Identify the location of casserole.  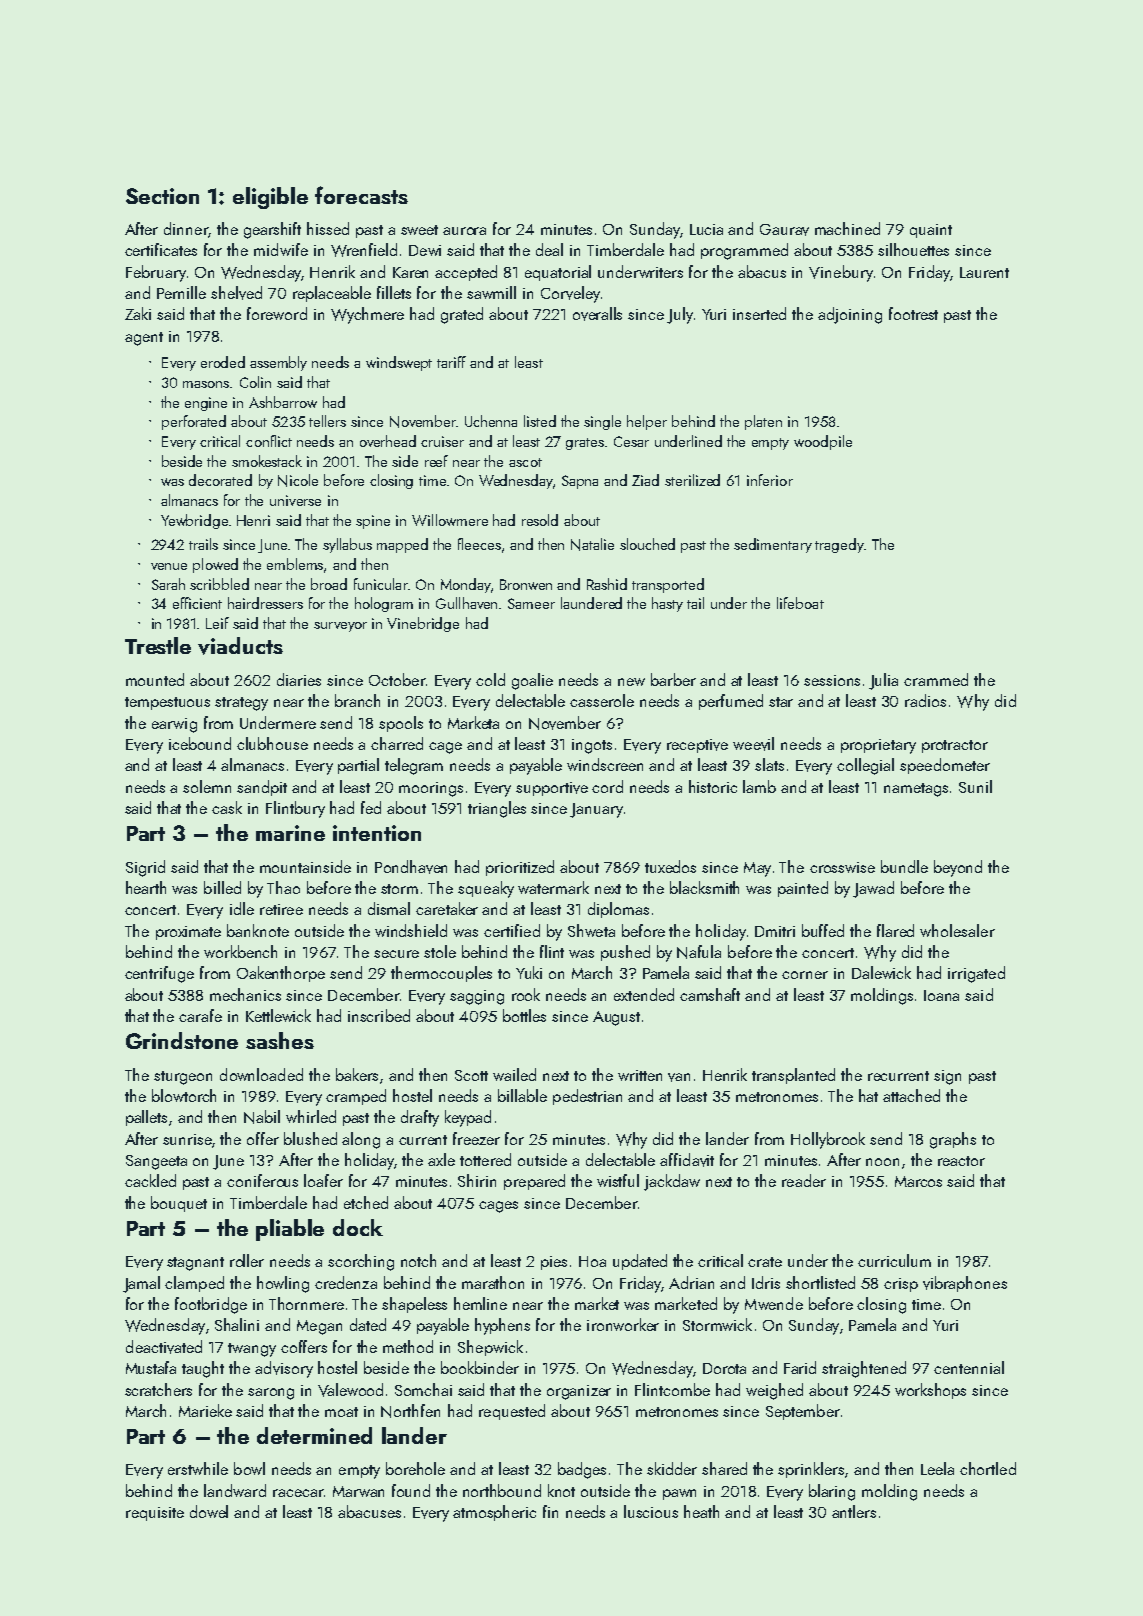
(602, 700).
